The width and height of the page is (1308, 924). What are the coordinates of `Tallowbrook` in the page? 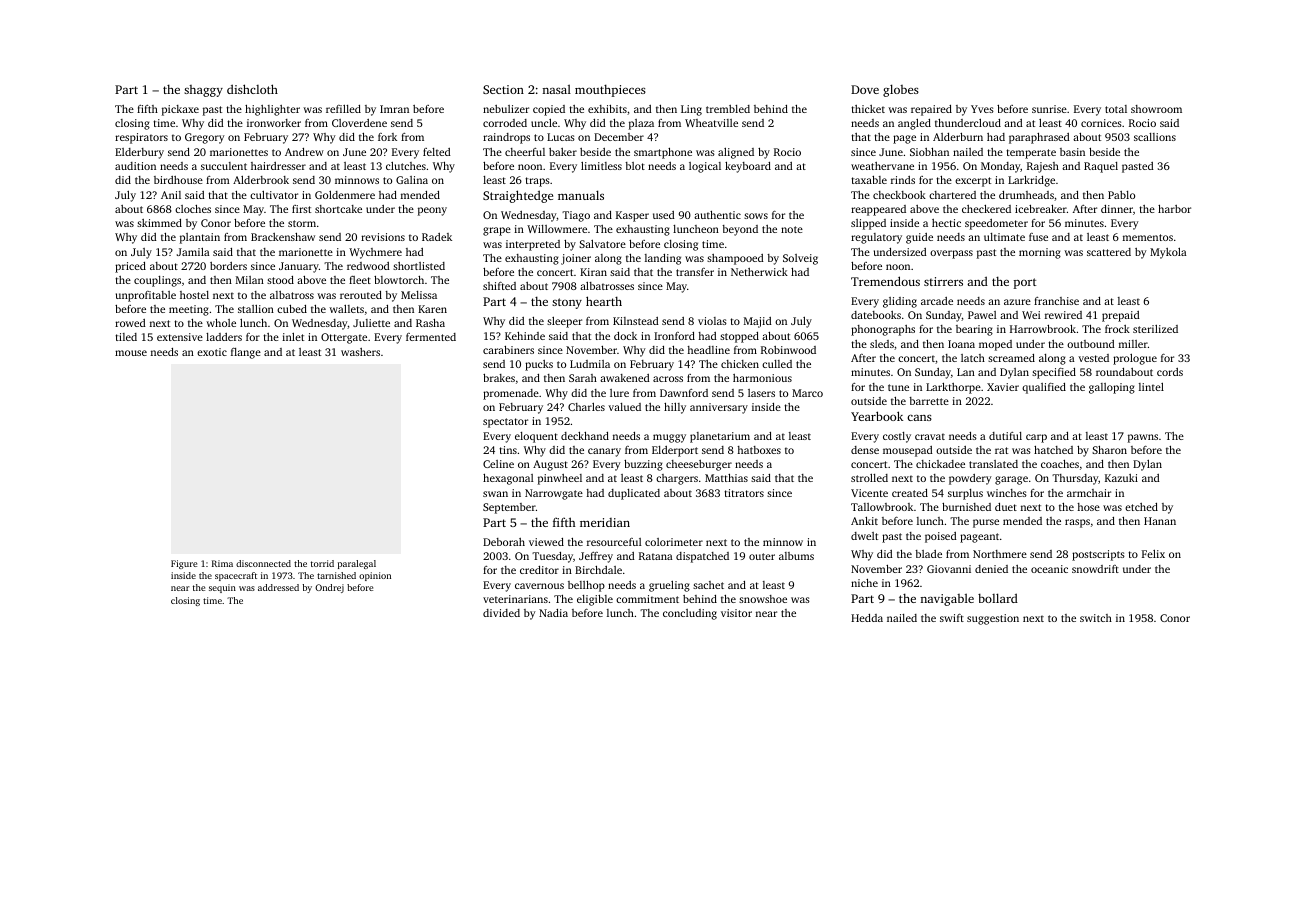 It's located at (882, 507).
